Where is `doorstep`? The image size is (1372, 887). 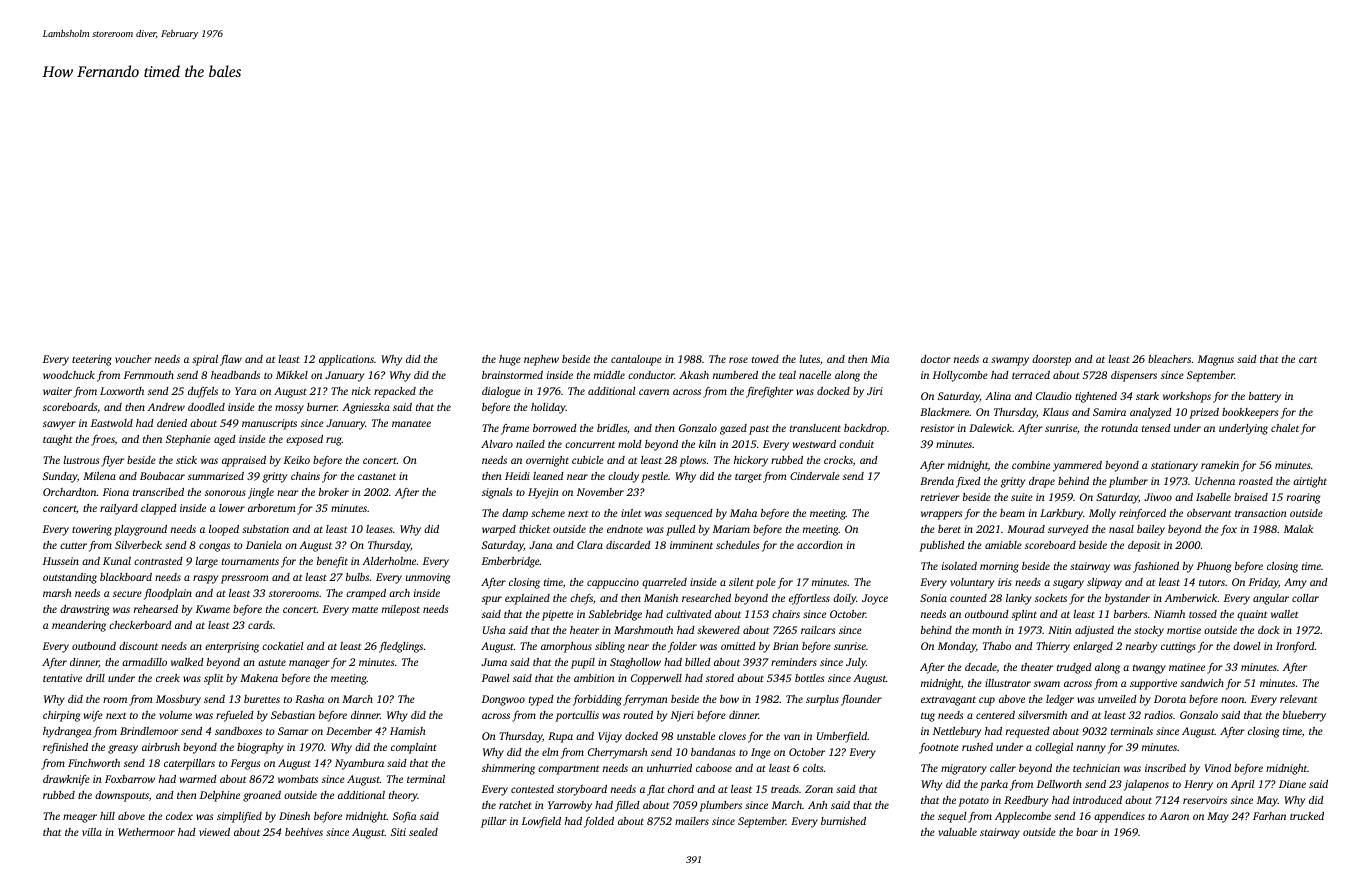
doorstep is located at coordinates (1051, 360).
